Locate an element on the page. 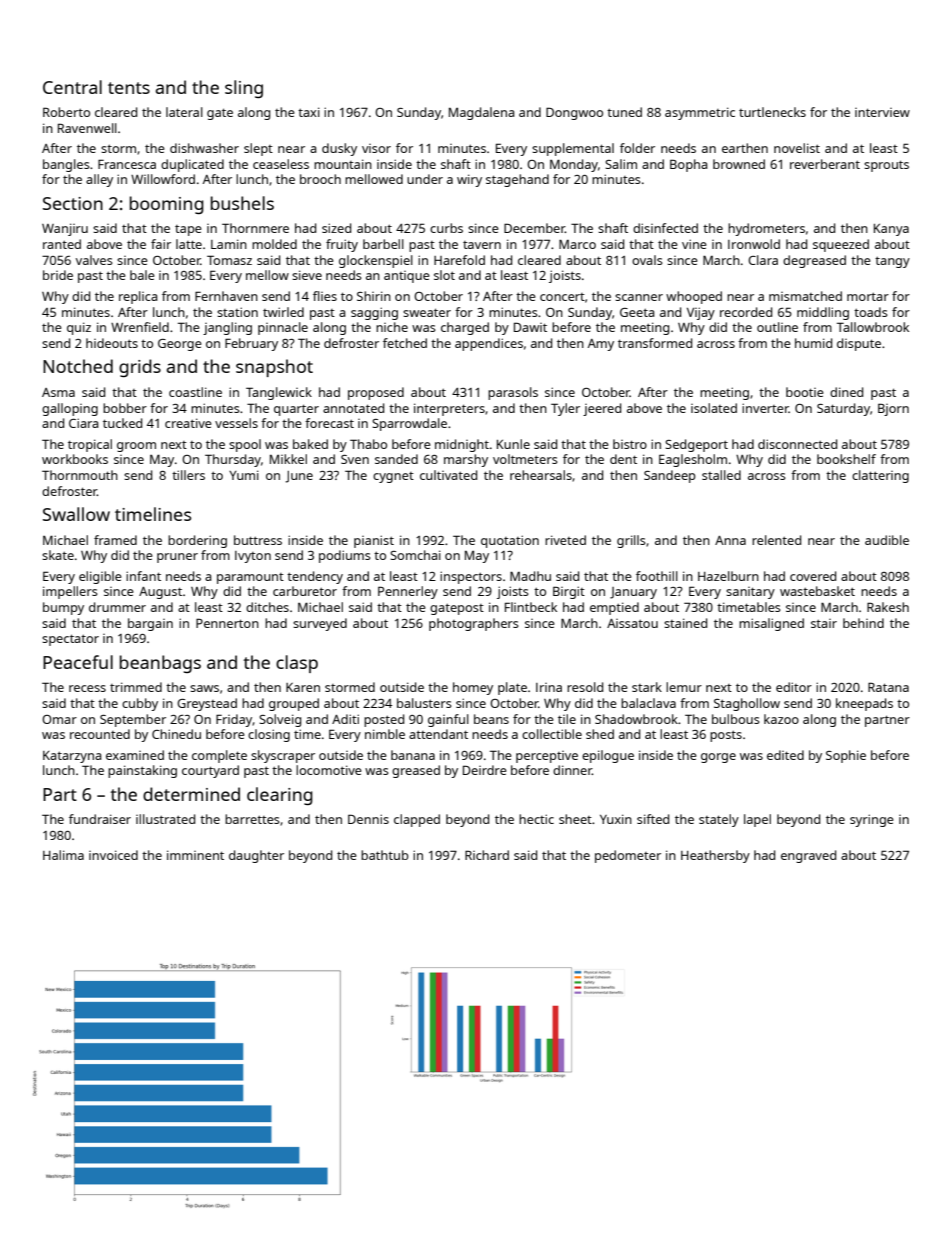 This image has width=952, height=1233. Flintbeck is located at coordinates (531, 607).
